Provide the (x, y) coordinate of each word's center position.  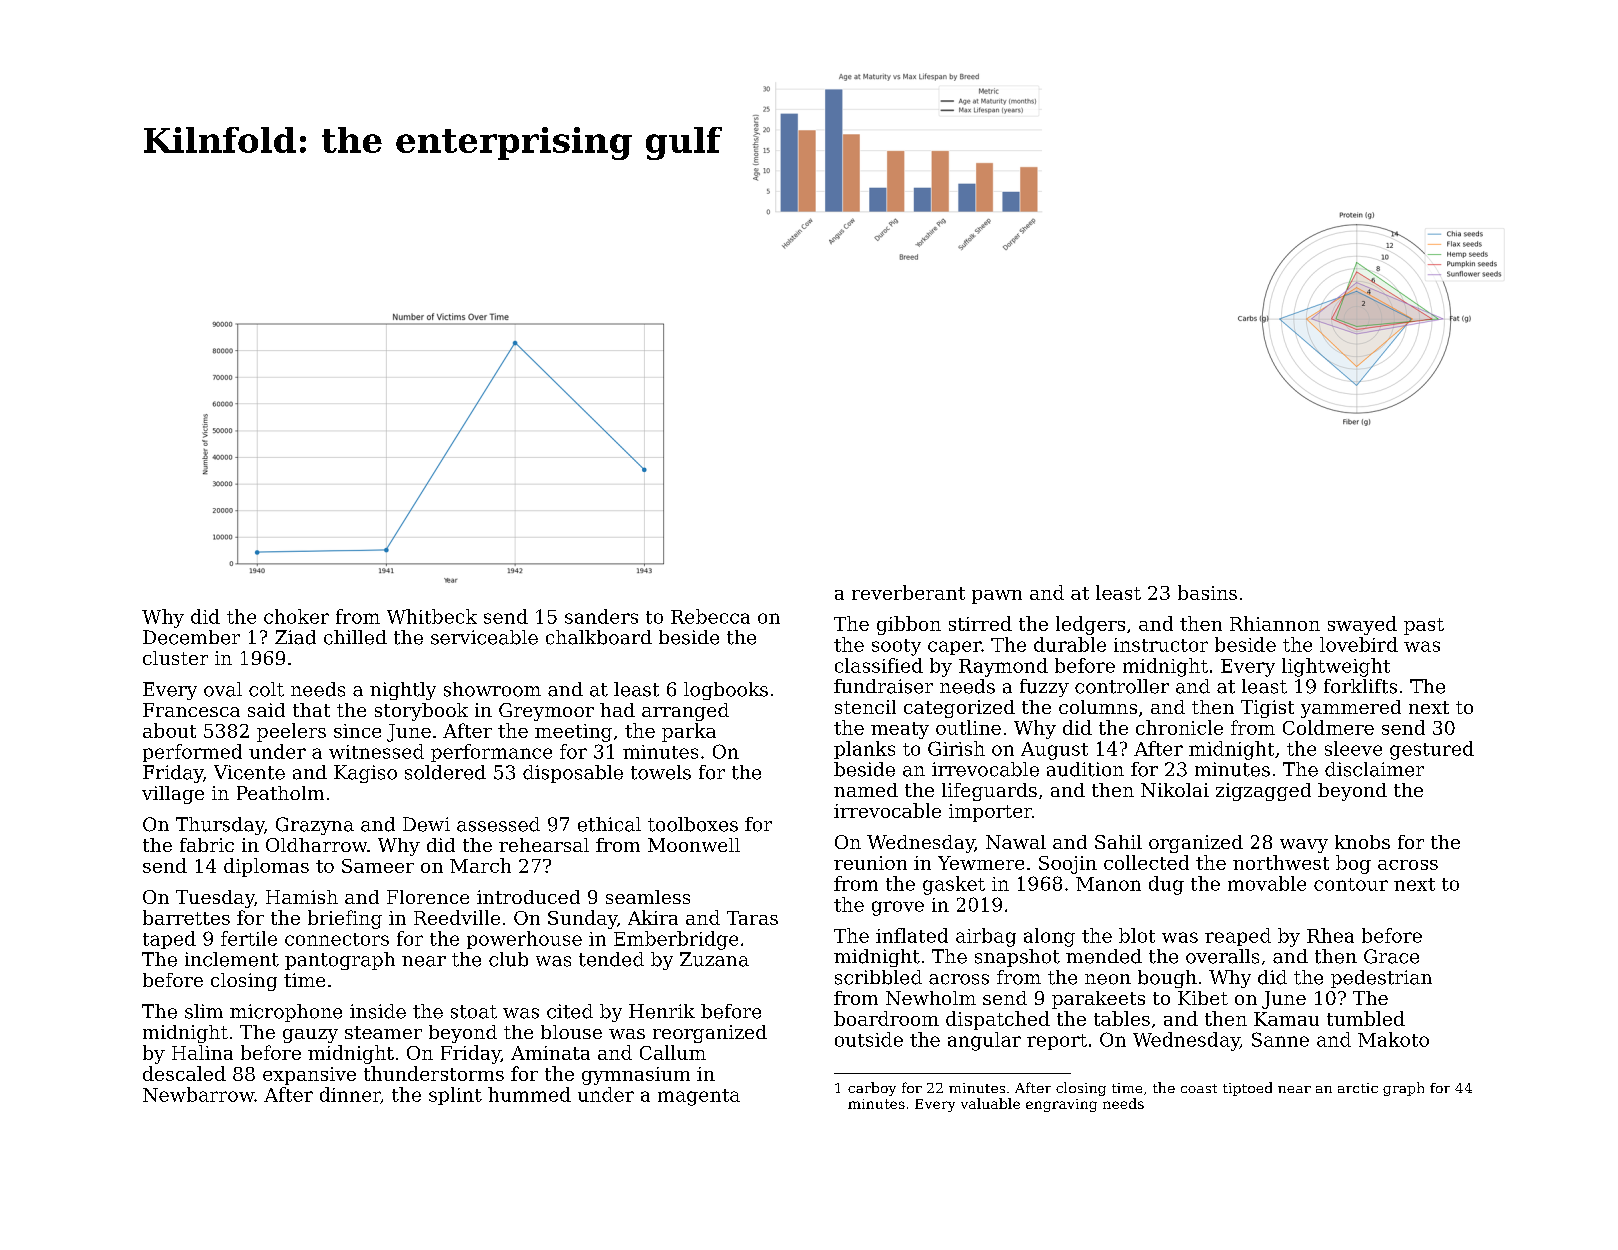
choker (296, 616)
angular (984, 1041)
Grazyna (315, 826)
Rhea (1330, 935)
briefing (345, 919)
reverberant (908, 592)
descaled (184, 1073)
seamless (648, 897)
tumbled (1366, 1018)
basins (1207, 592)
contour (1351, 884)
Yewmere (981, 863)
